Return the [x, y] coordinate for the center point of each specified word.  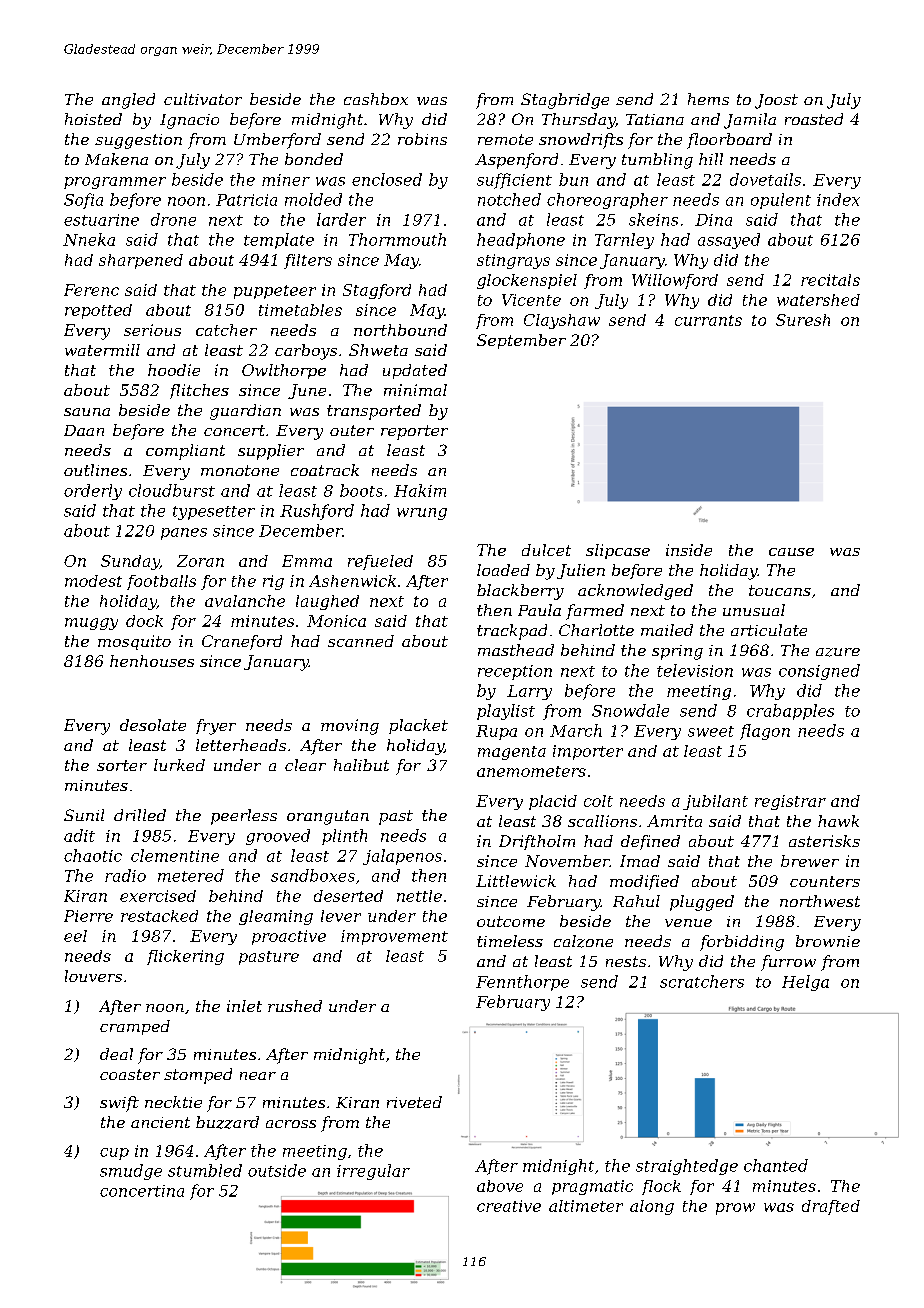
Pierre [88, 916]
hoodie [174, 370]
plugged [702, 903]
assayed [729, 241]
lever [341, 916]
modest [93, 581]
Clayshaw [562, 321]
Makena [116, 159]
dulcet [546, 550]
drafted [831, 1207]
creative [509, 1206]
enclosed [387, 179]
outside [277, 1170]
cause [791, 552]
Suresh [803, 320]
